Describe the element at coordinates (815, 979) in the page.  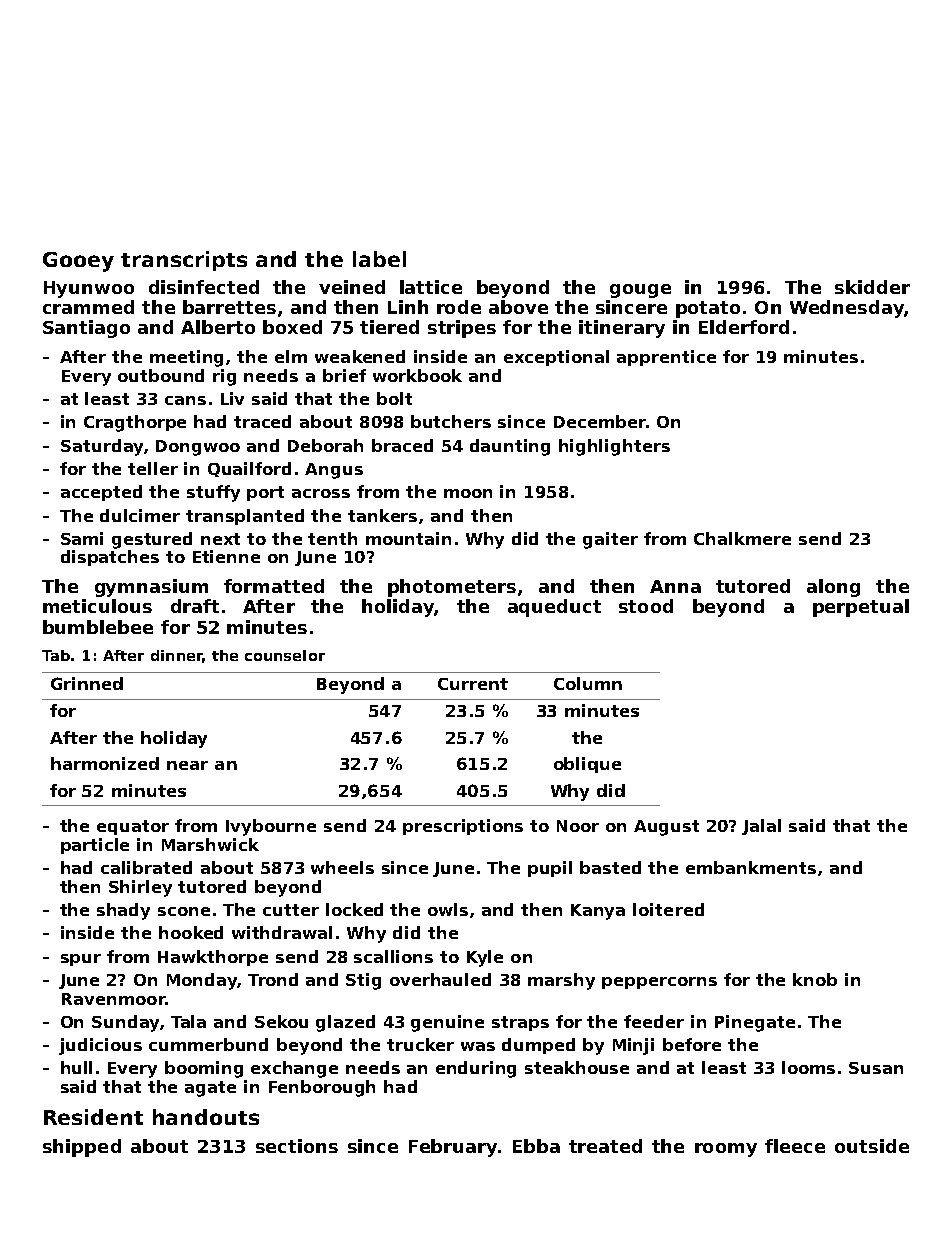
I see `knob` at that location.
